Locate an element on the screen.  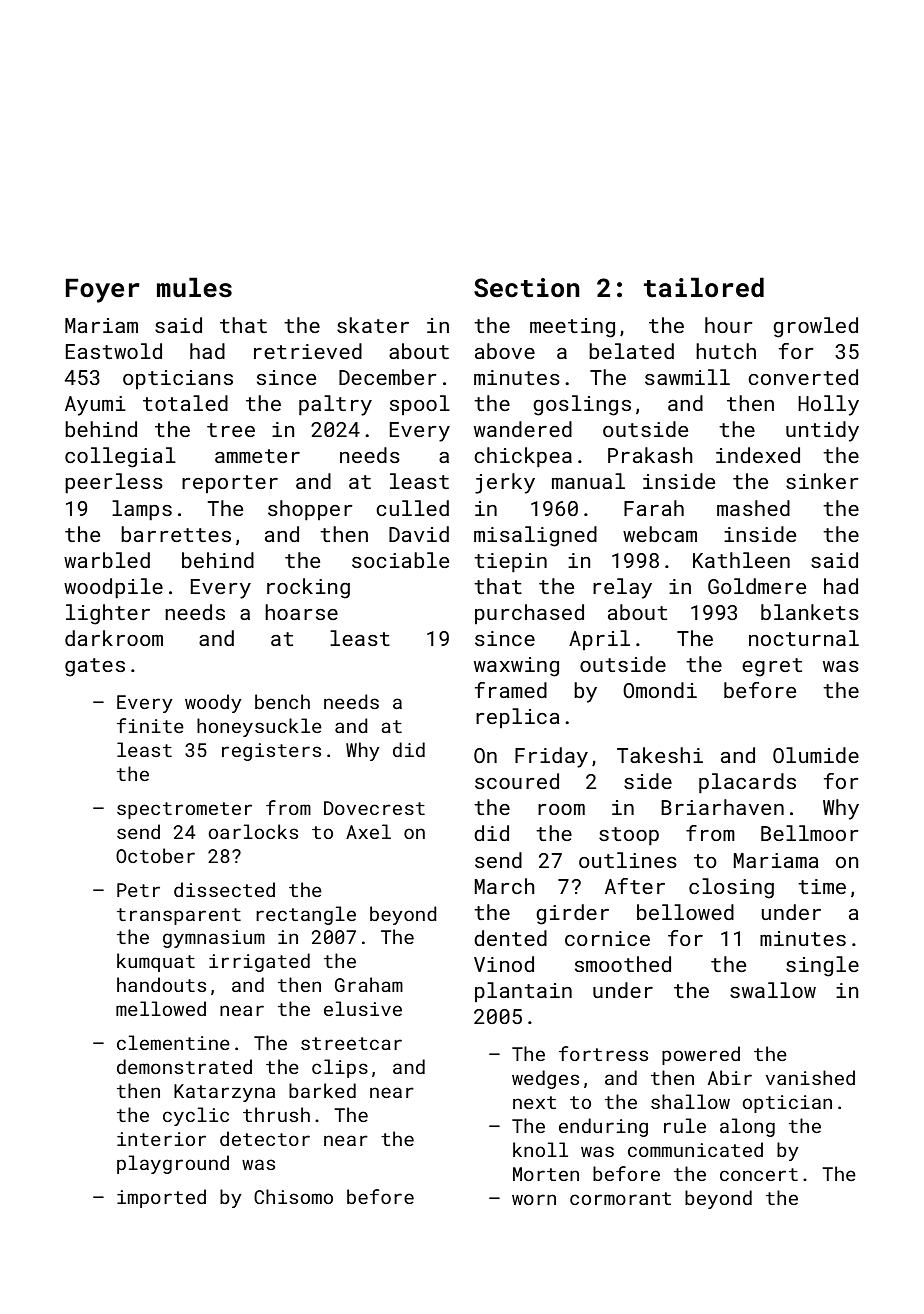
rocking is located at coordinates (308, 588).
